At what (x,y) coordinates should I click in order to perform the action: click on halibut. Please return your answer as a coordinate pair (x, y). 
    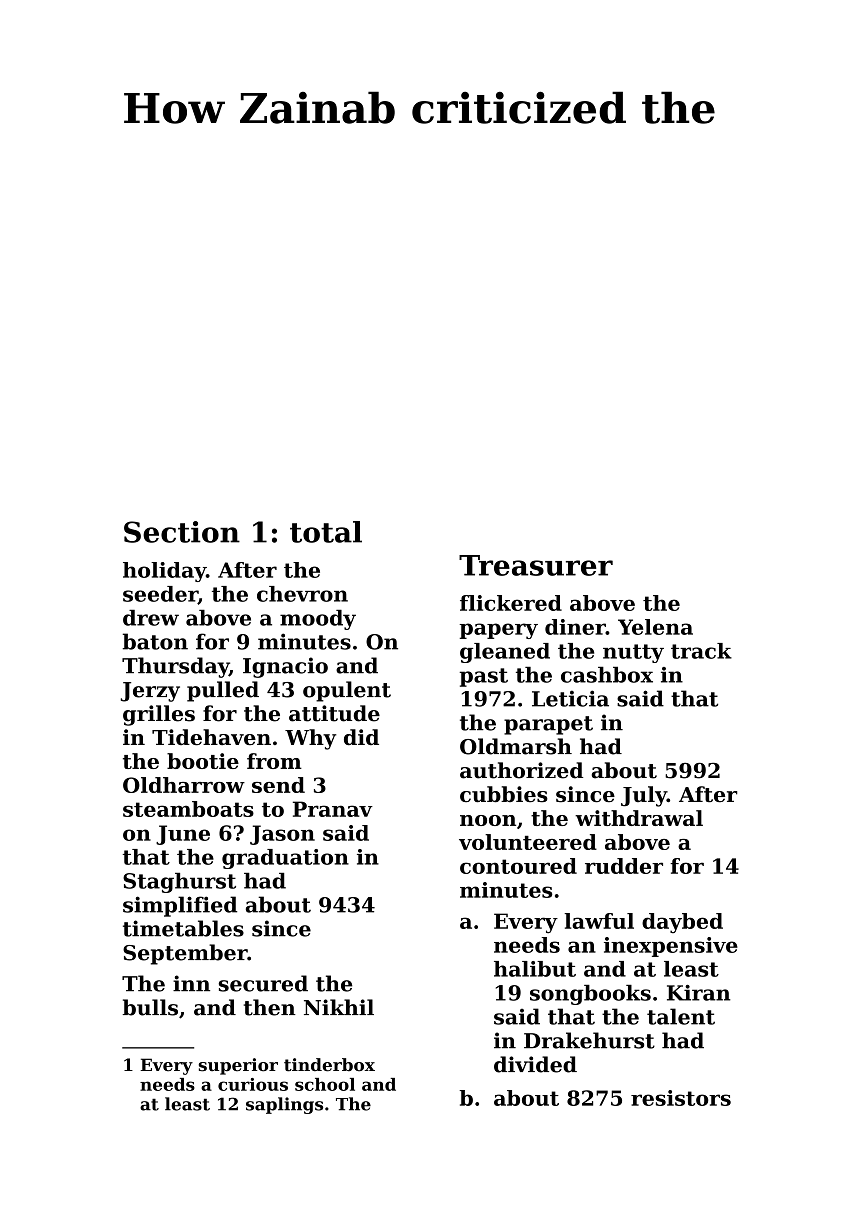
    Looking at the image, I should click on (535, 969).
